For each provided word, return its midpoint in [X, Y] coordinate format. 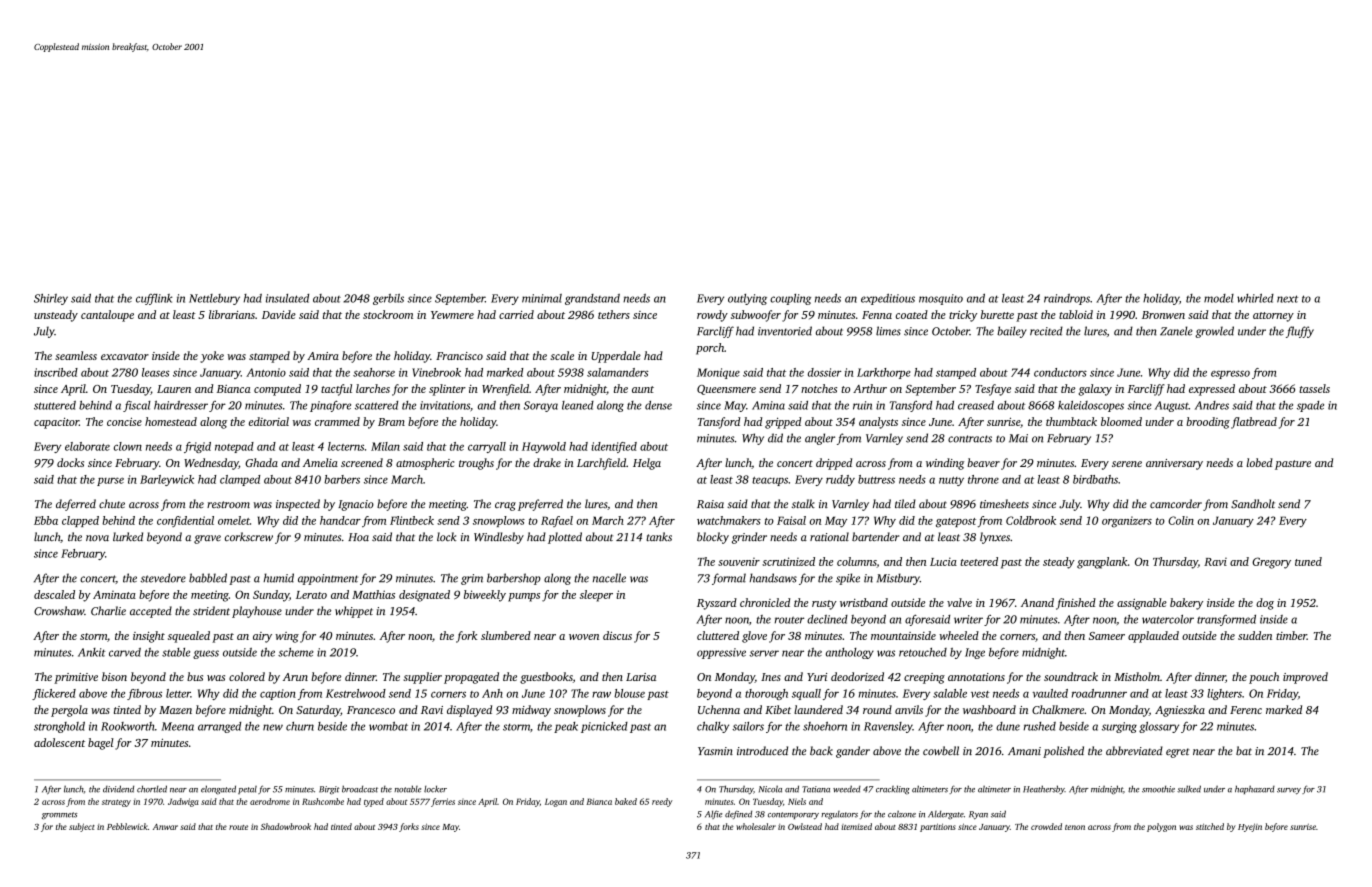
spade [1310, 406]
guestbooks [546, 678]
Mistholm [1137, 676]
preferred [540, 505]
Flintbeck [412, 520]
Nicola [770, 789]
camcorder [1176, 503]
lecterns [346, 446]
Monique [718, 373]
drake [547, 462]
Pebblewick [127, 826]
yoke [212, 357]
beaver [983, 462]
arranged [219, 727]
